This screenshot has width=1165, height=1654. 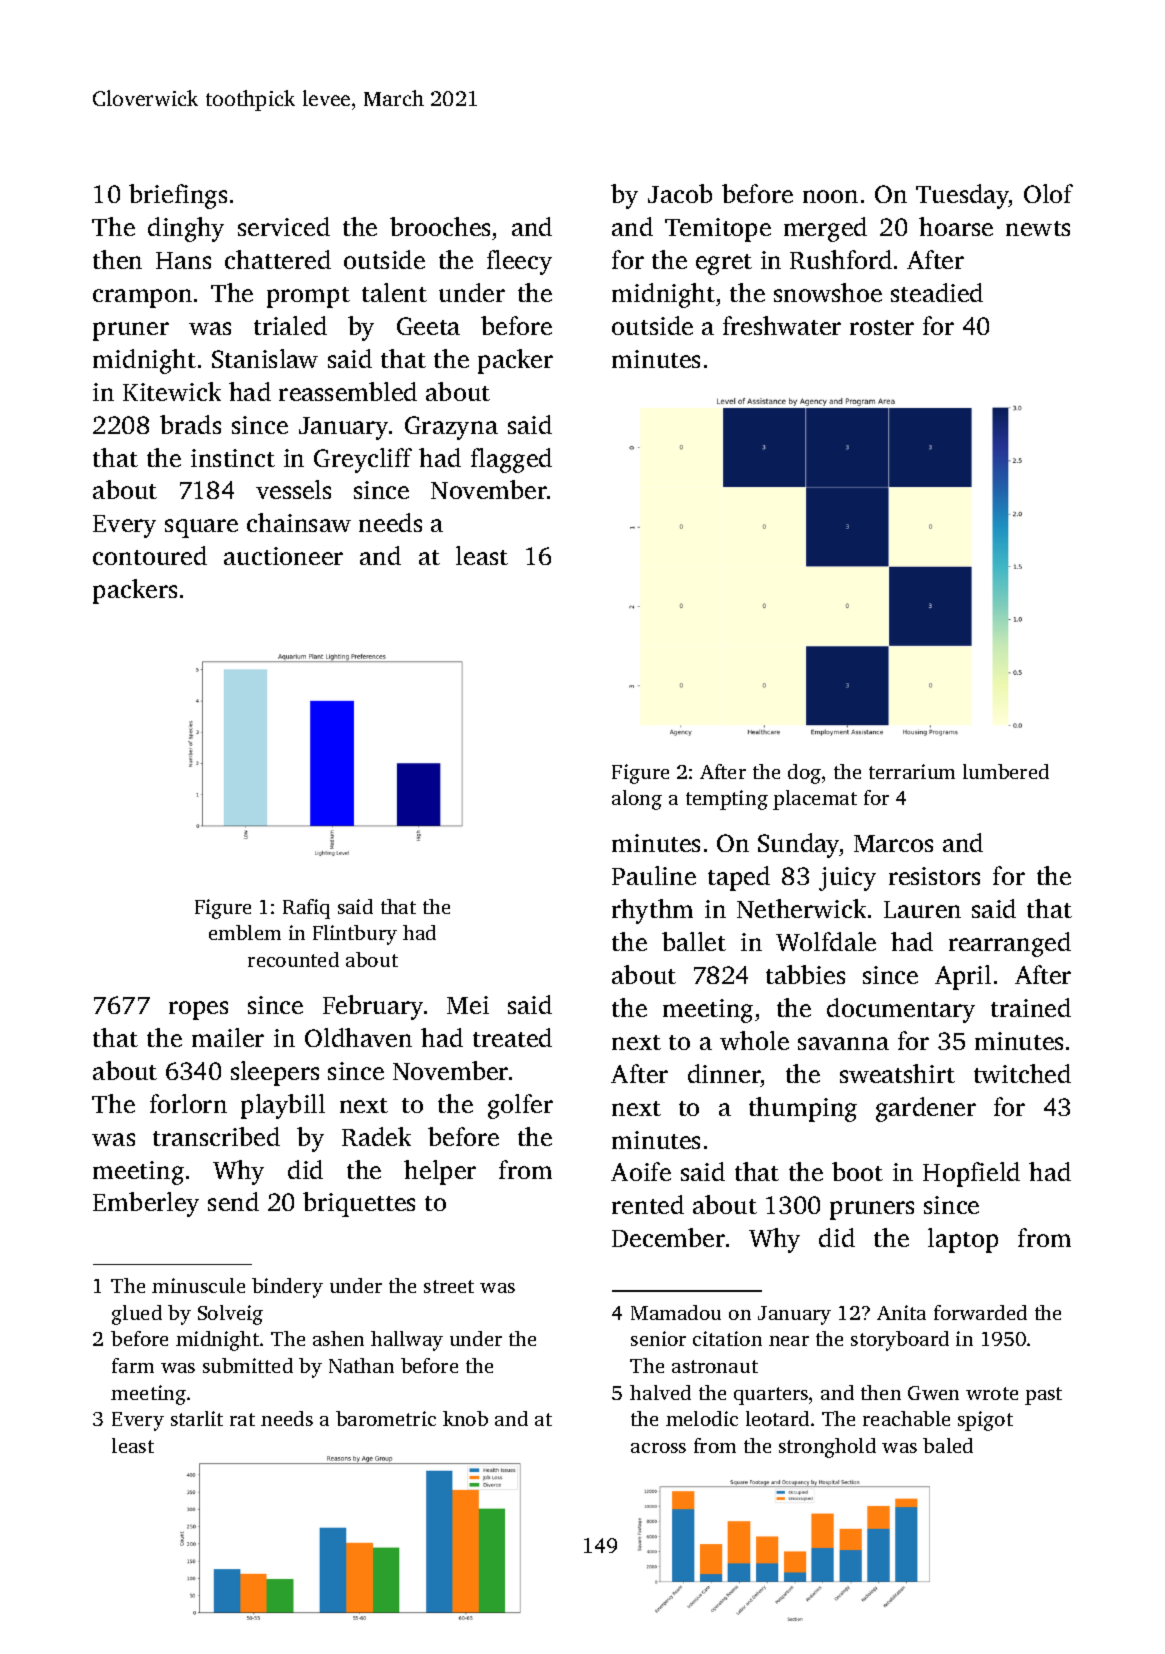 I want to click on along, so click(x=637, y=800).
